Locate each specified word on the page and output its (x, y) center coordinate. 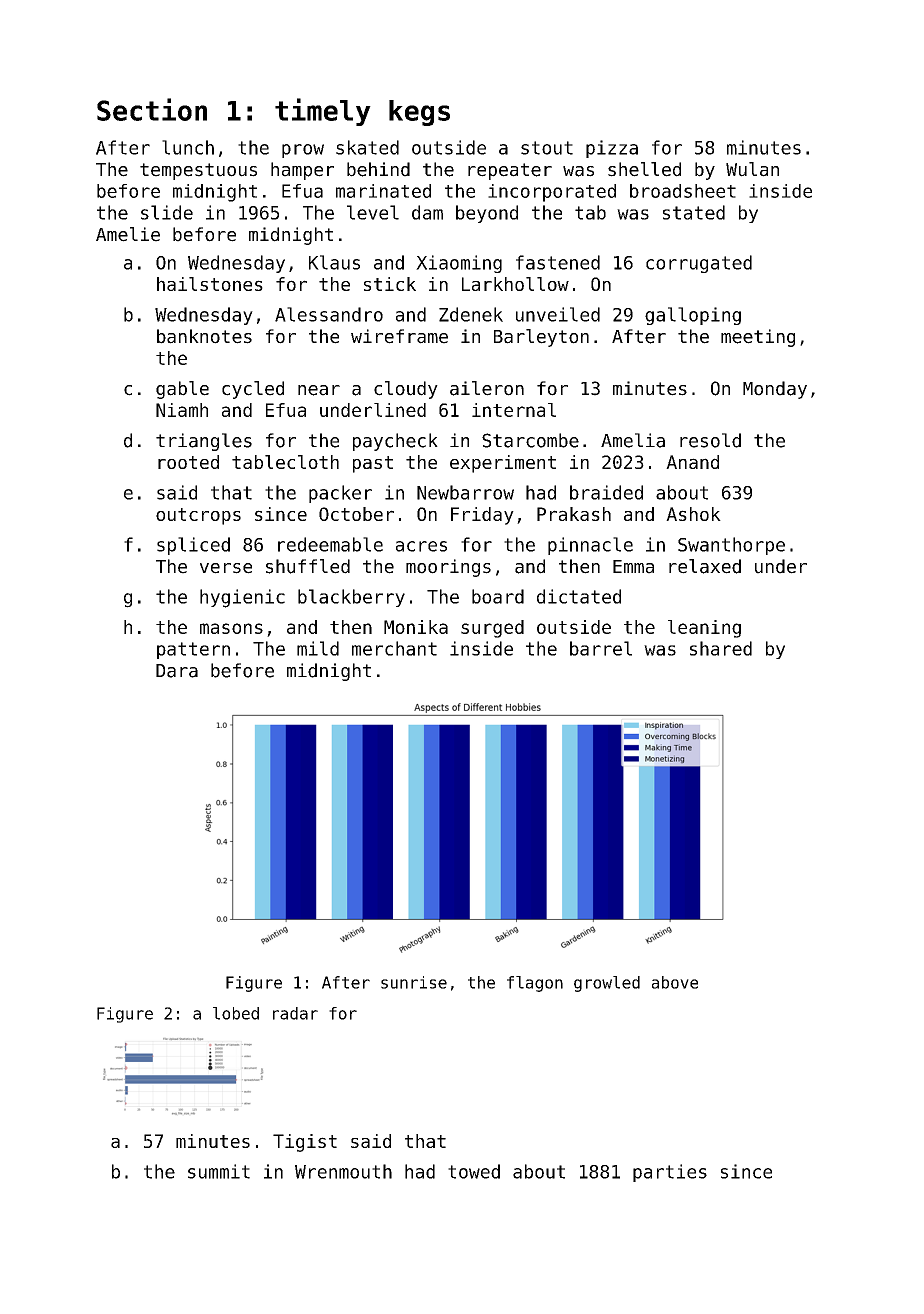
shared (721, 648)
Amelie (128, 234)
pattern (193, 650)
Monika (416, 627)
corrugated (699, 264)
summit (219, 1171)
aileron (487, 388)
